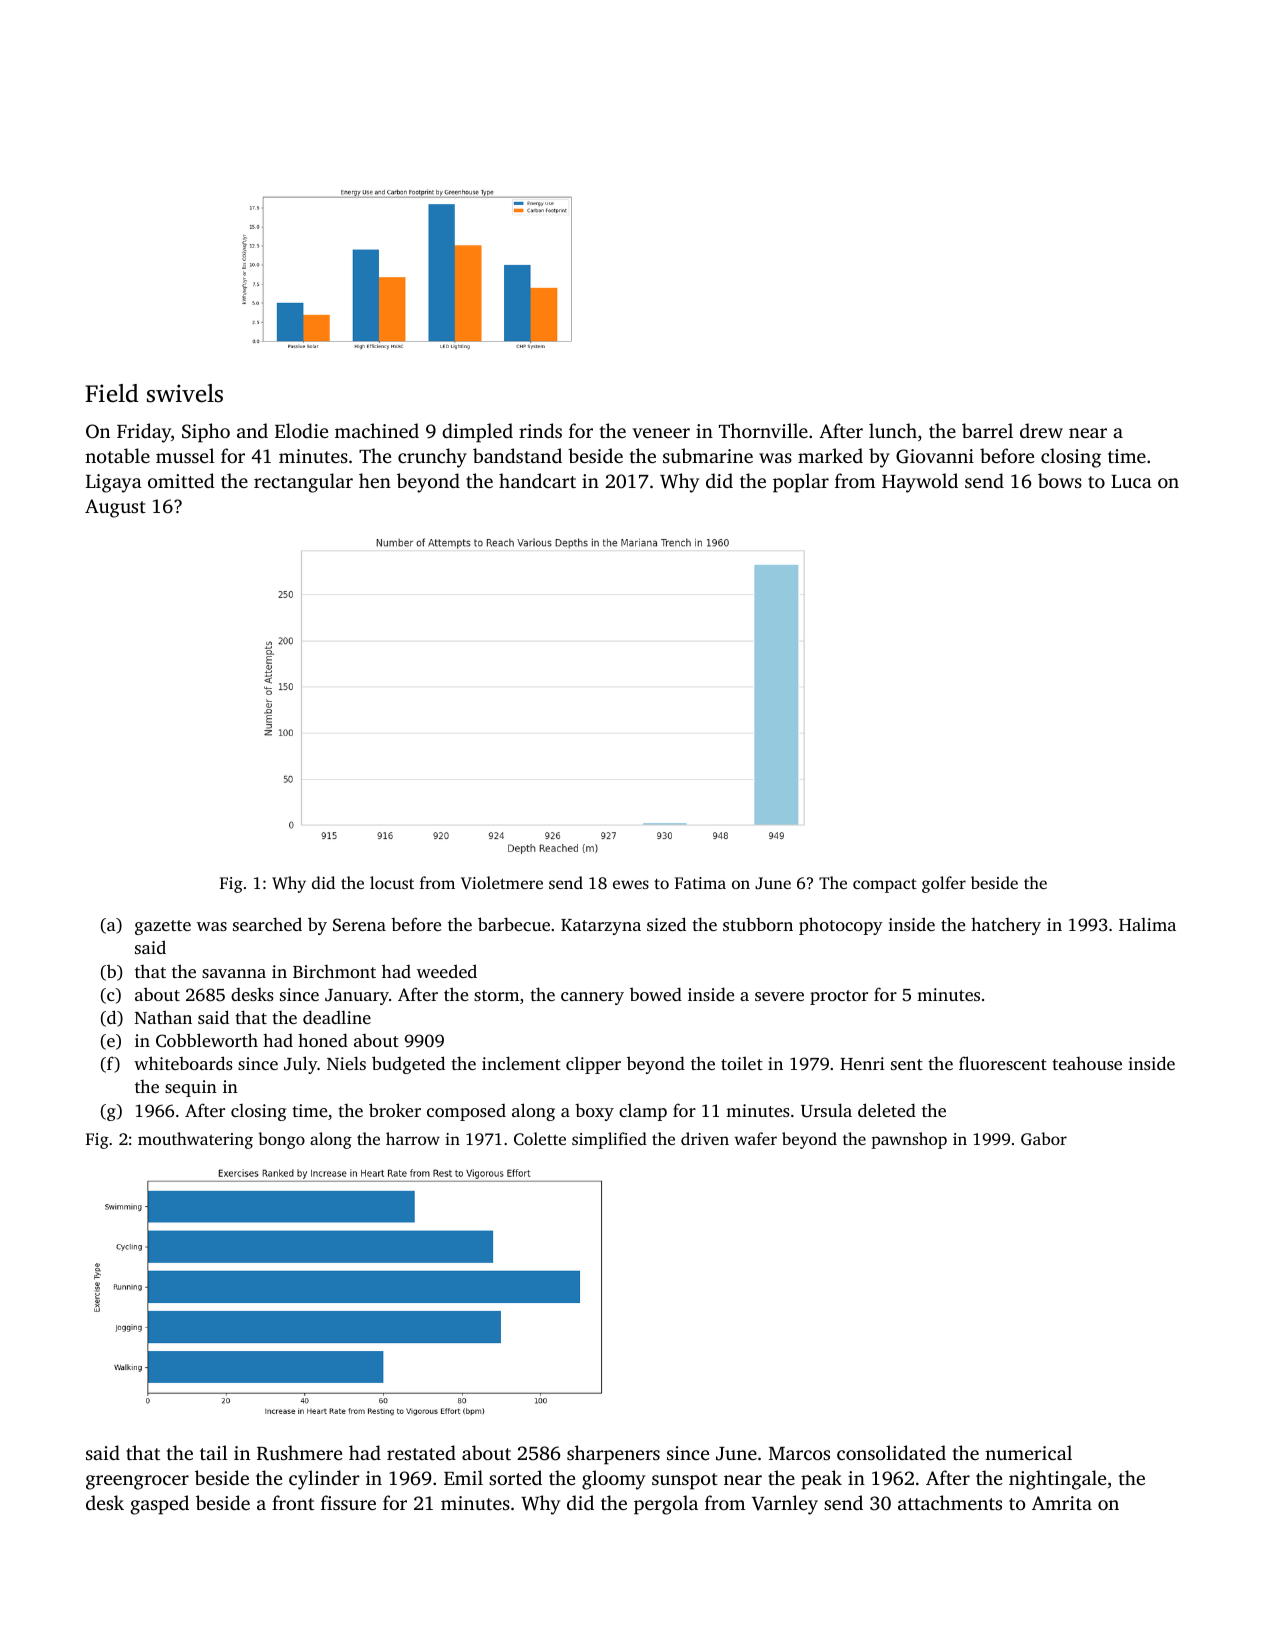 Image resolution: width=1267 pixels, height=1640 pixels. Describe the element at coordinates (920, 483) in the screenshot. I see `Haywold` at that location.
